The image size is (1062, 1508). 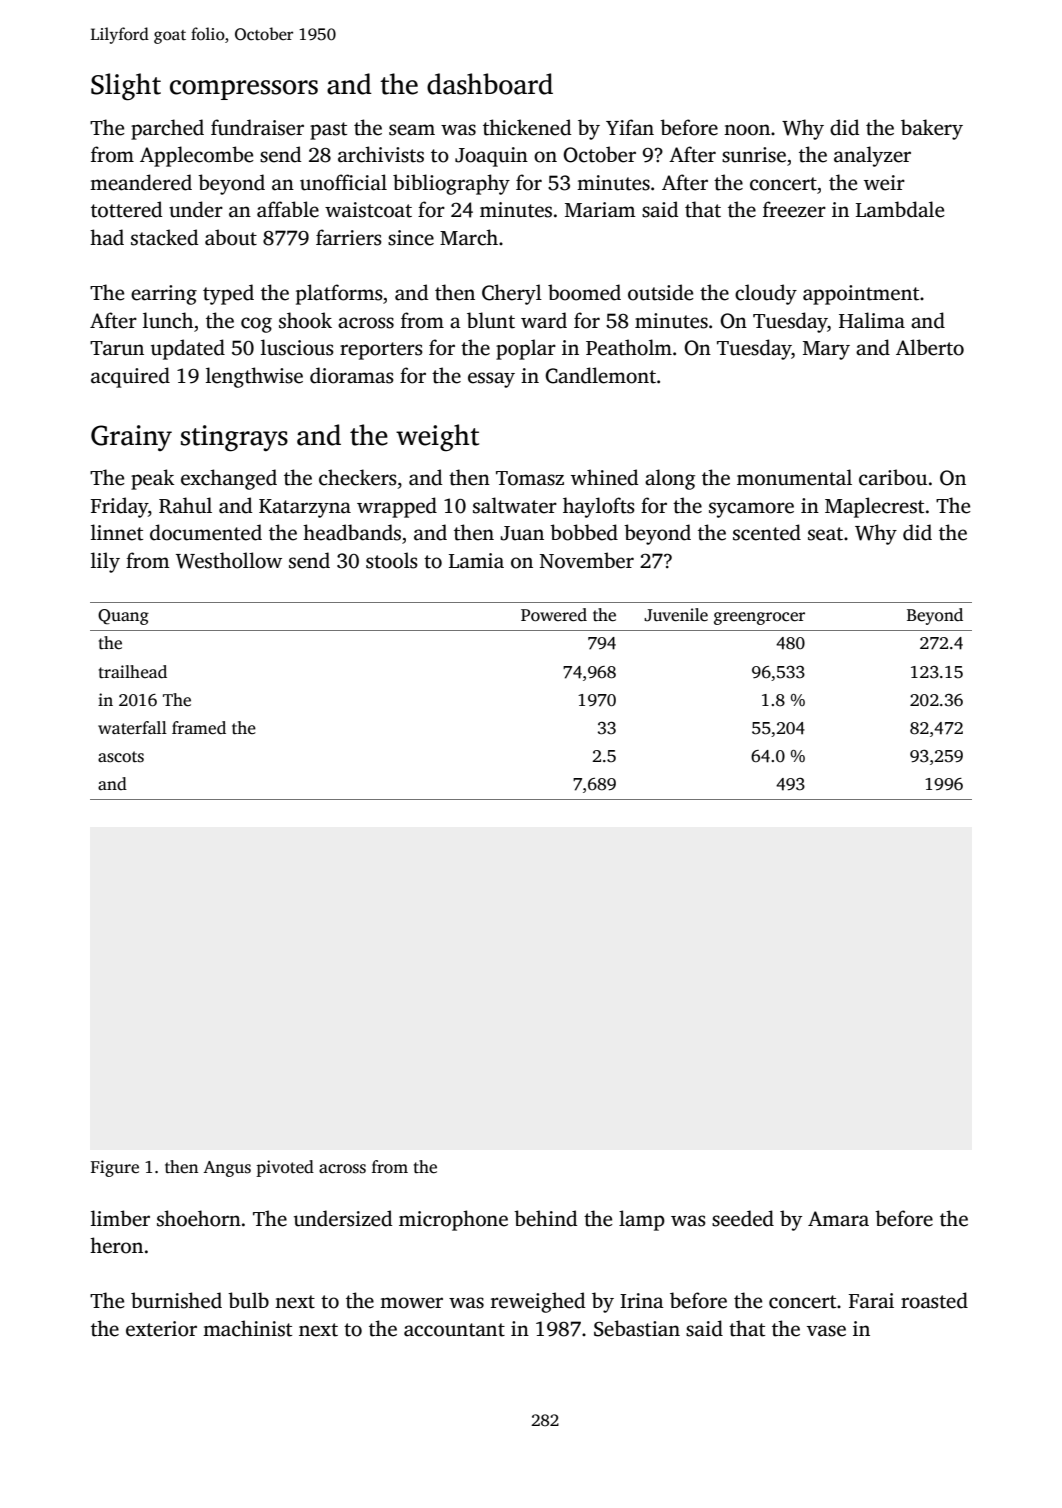 What do you see at coordinates (199, 728) in the image?
I see `framed` at bounding box center [199, 728].
